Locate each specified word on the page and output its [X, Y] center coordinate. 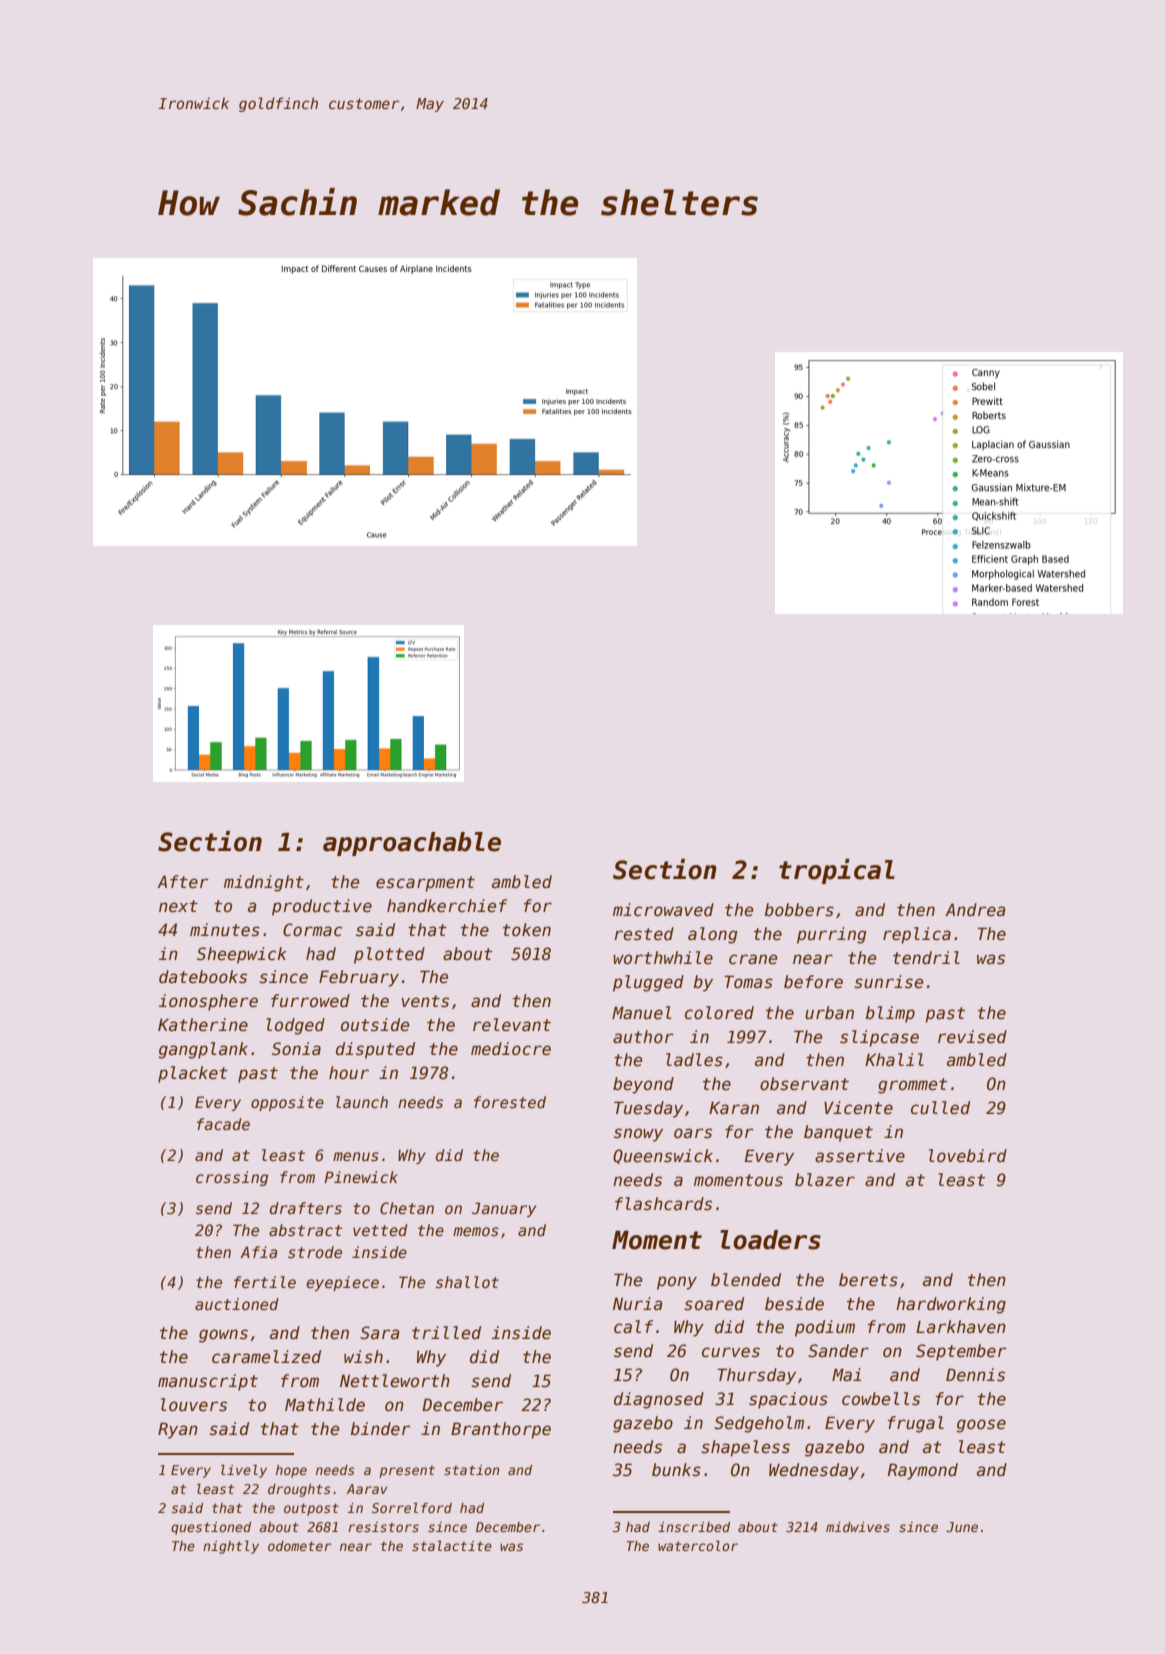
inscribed [694, 1527]
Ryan [178, 1430]
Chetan [407, 1208]
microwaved [663, 910]
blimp [890, 1014]
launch [362, 1102]
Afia [258, 1252]
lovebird [968, 1156]
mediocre [511, 1049]
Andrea [975, 910]
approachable [412, 844]
